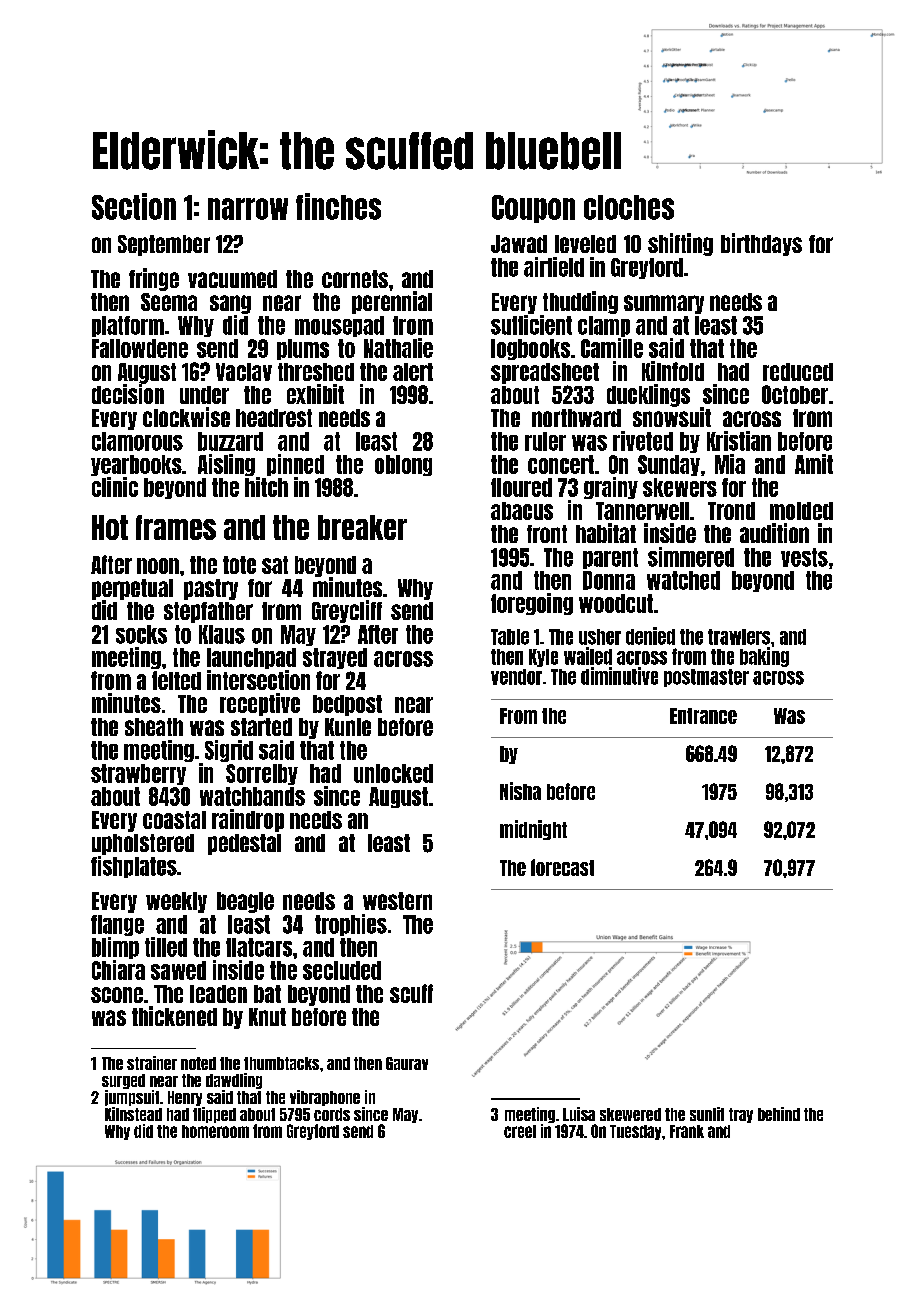 This screenshot has height=1311, width=924. Describe the element at coordinates (561, 464) in the screenshot. I see `concert` at that location.
